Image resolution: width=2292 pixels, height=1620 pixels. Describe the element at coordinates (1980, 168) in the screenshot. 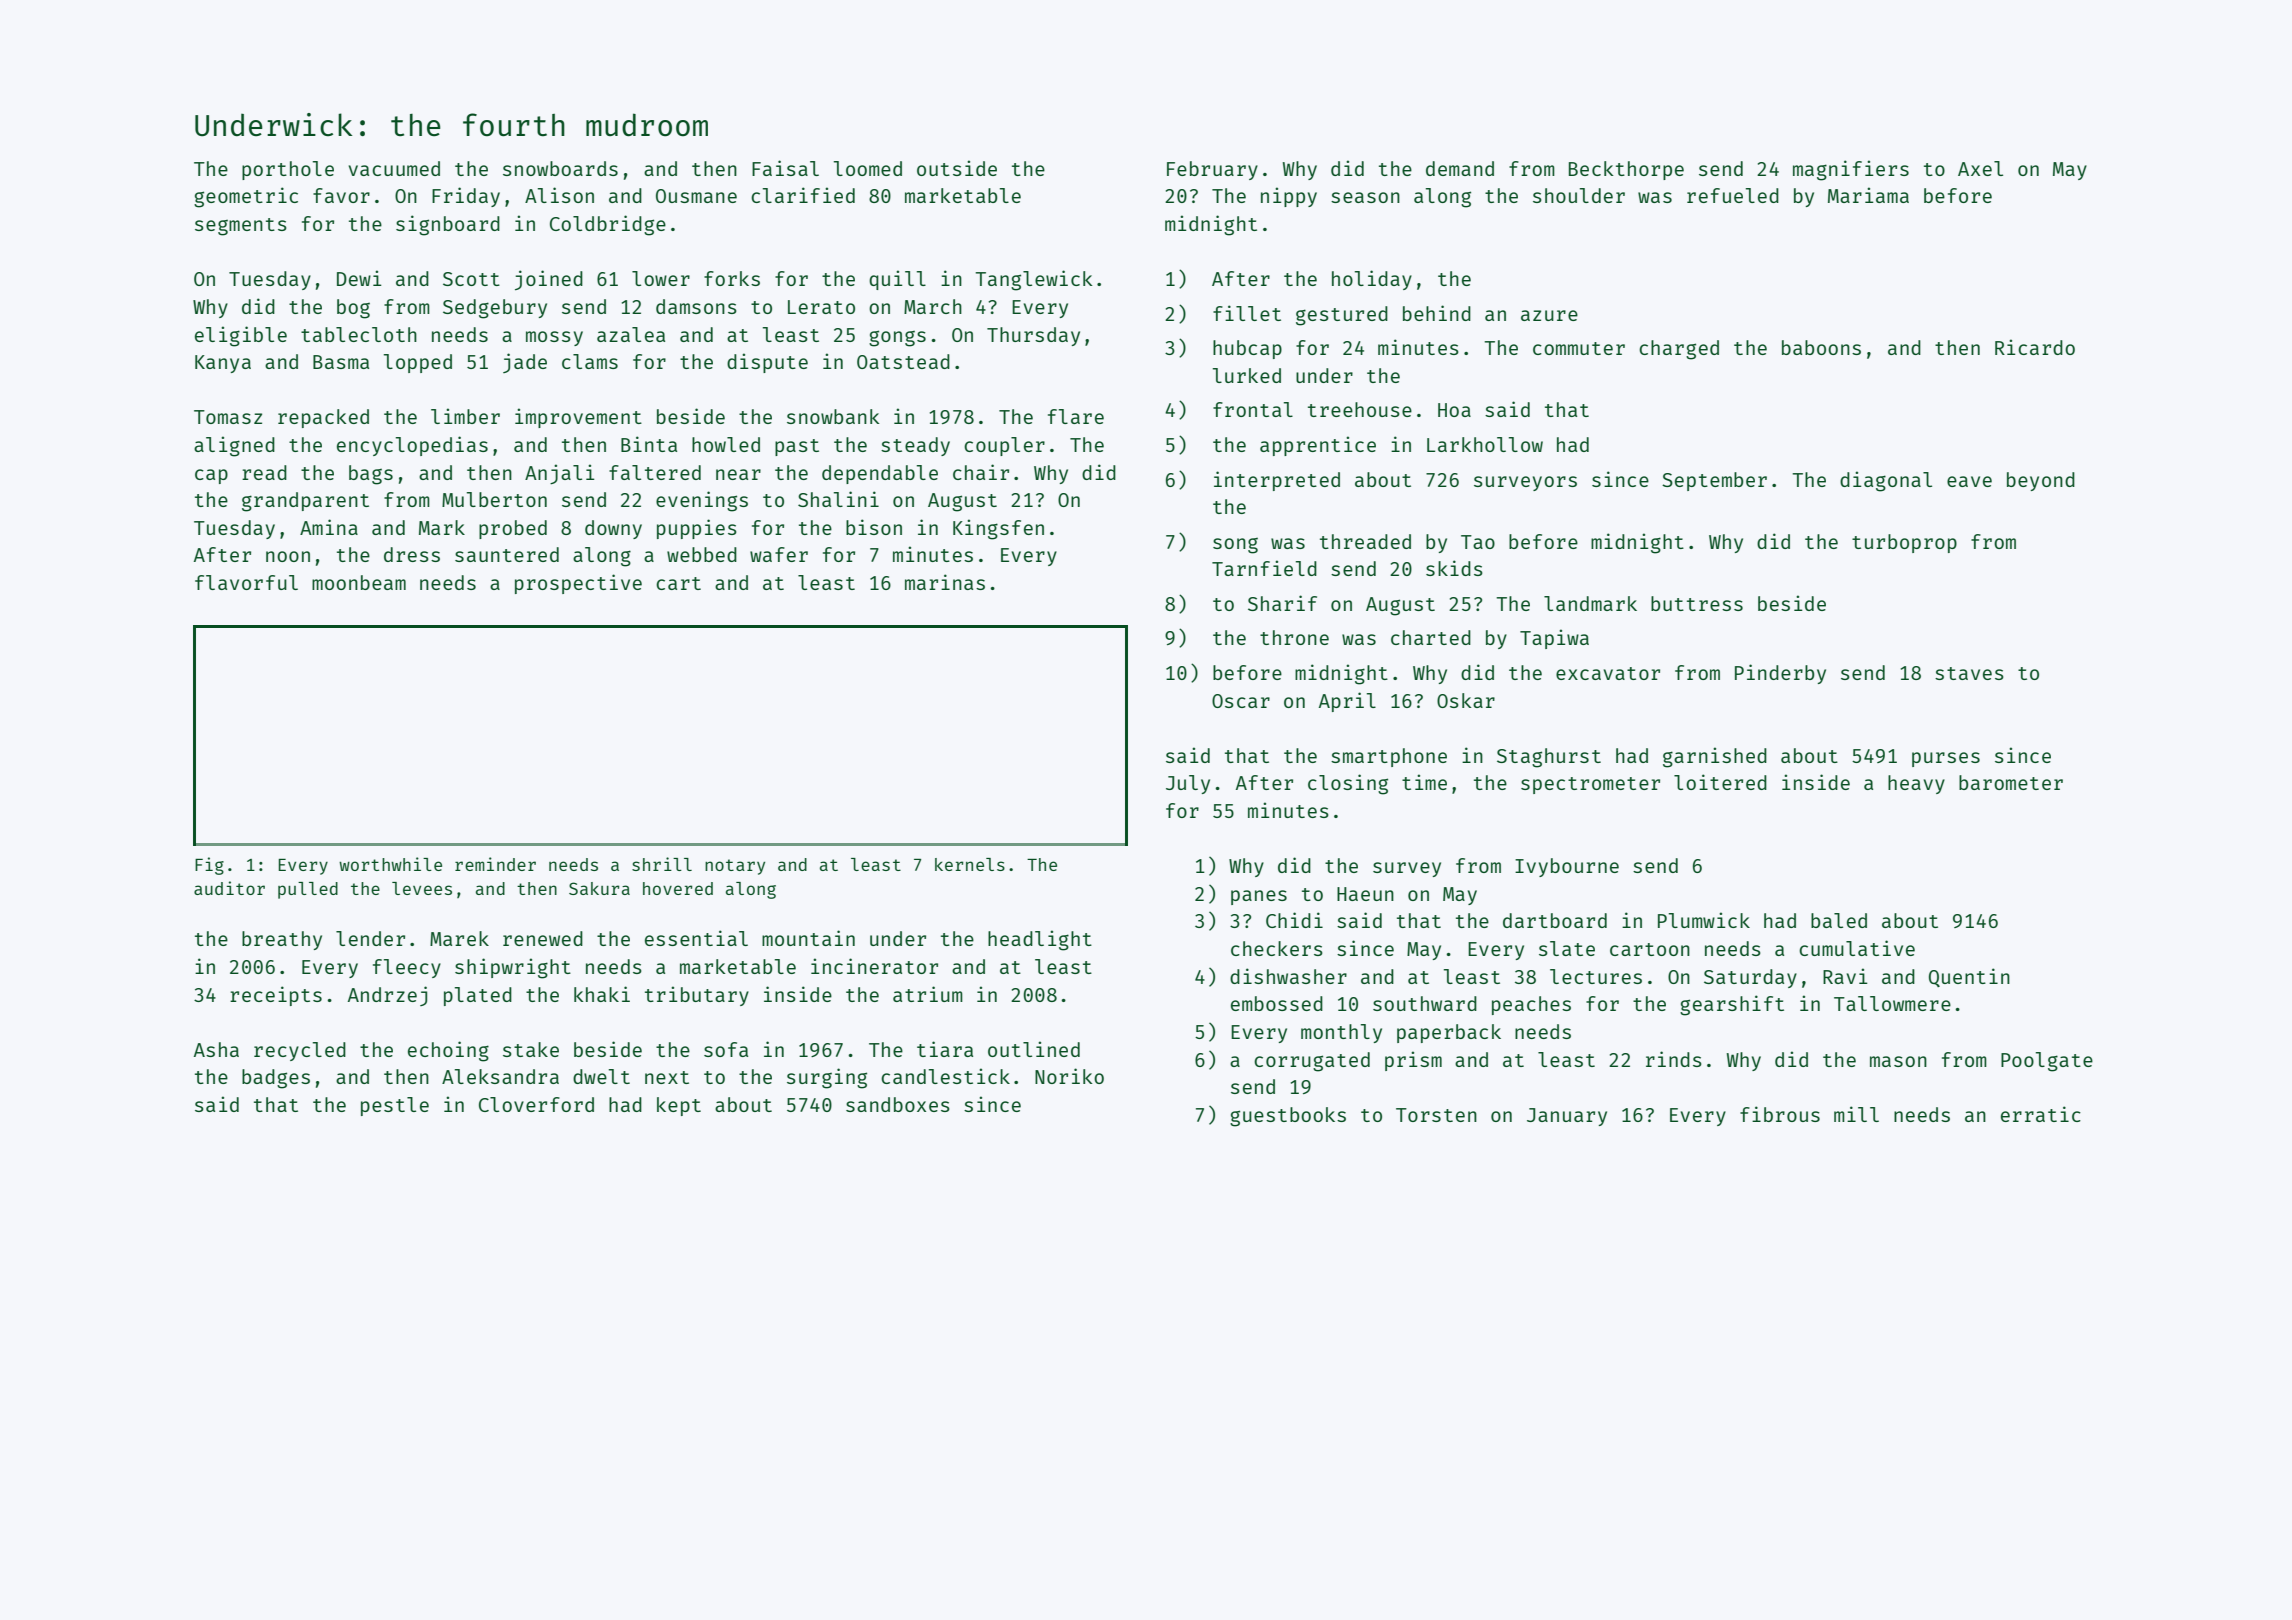

I see `Axel` at that location.
